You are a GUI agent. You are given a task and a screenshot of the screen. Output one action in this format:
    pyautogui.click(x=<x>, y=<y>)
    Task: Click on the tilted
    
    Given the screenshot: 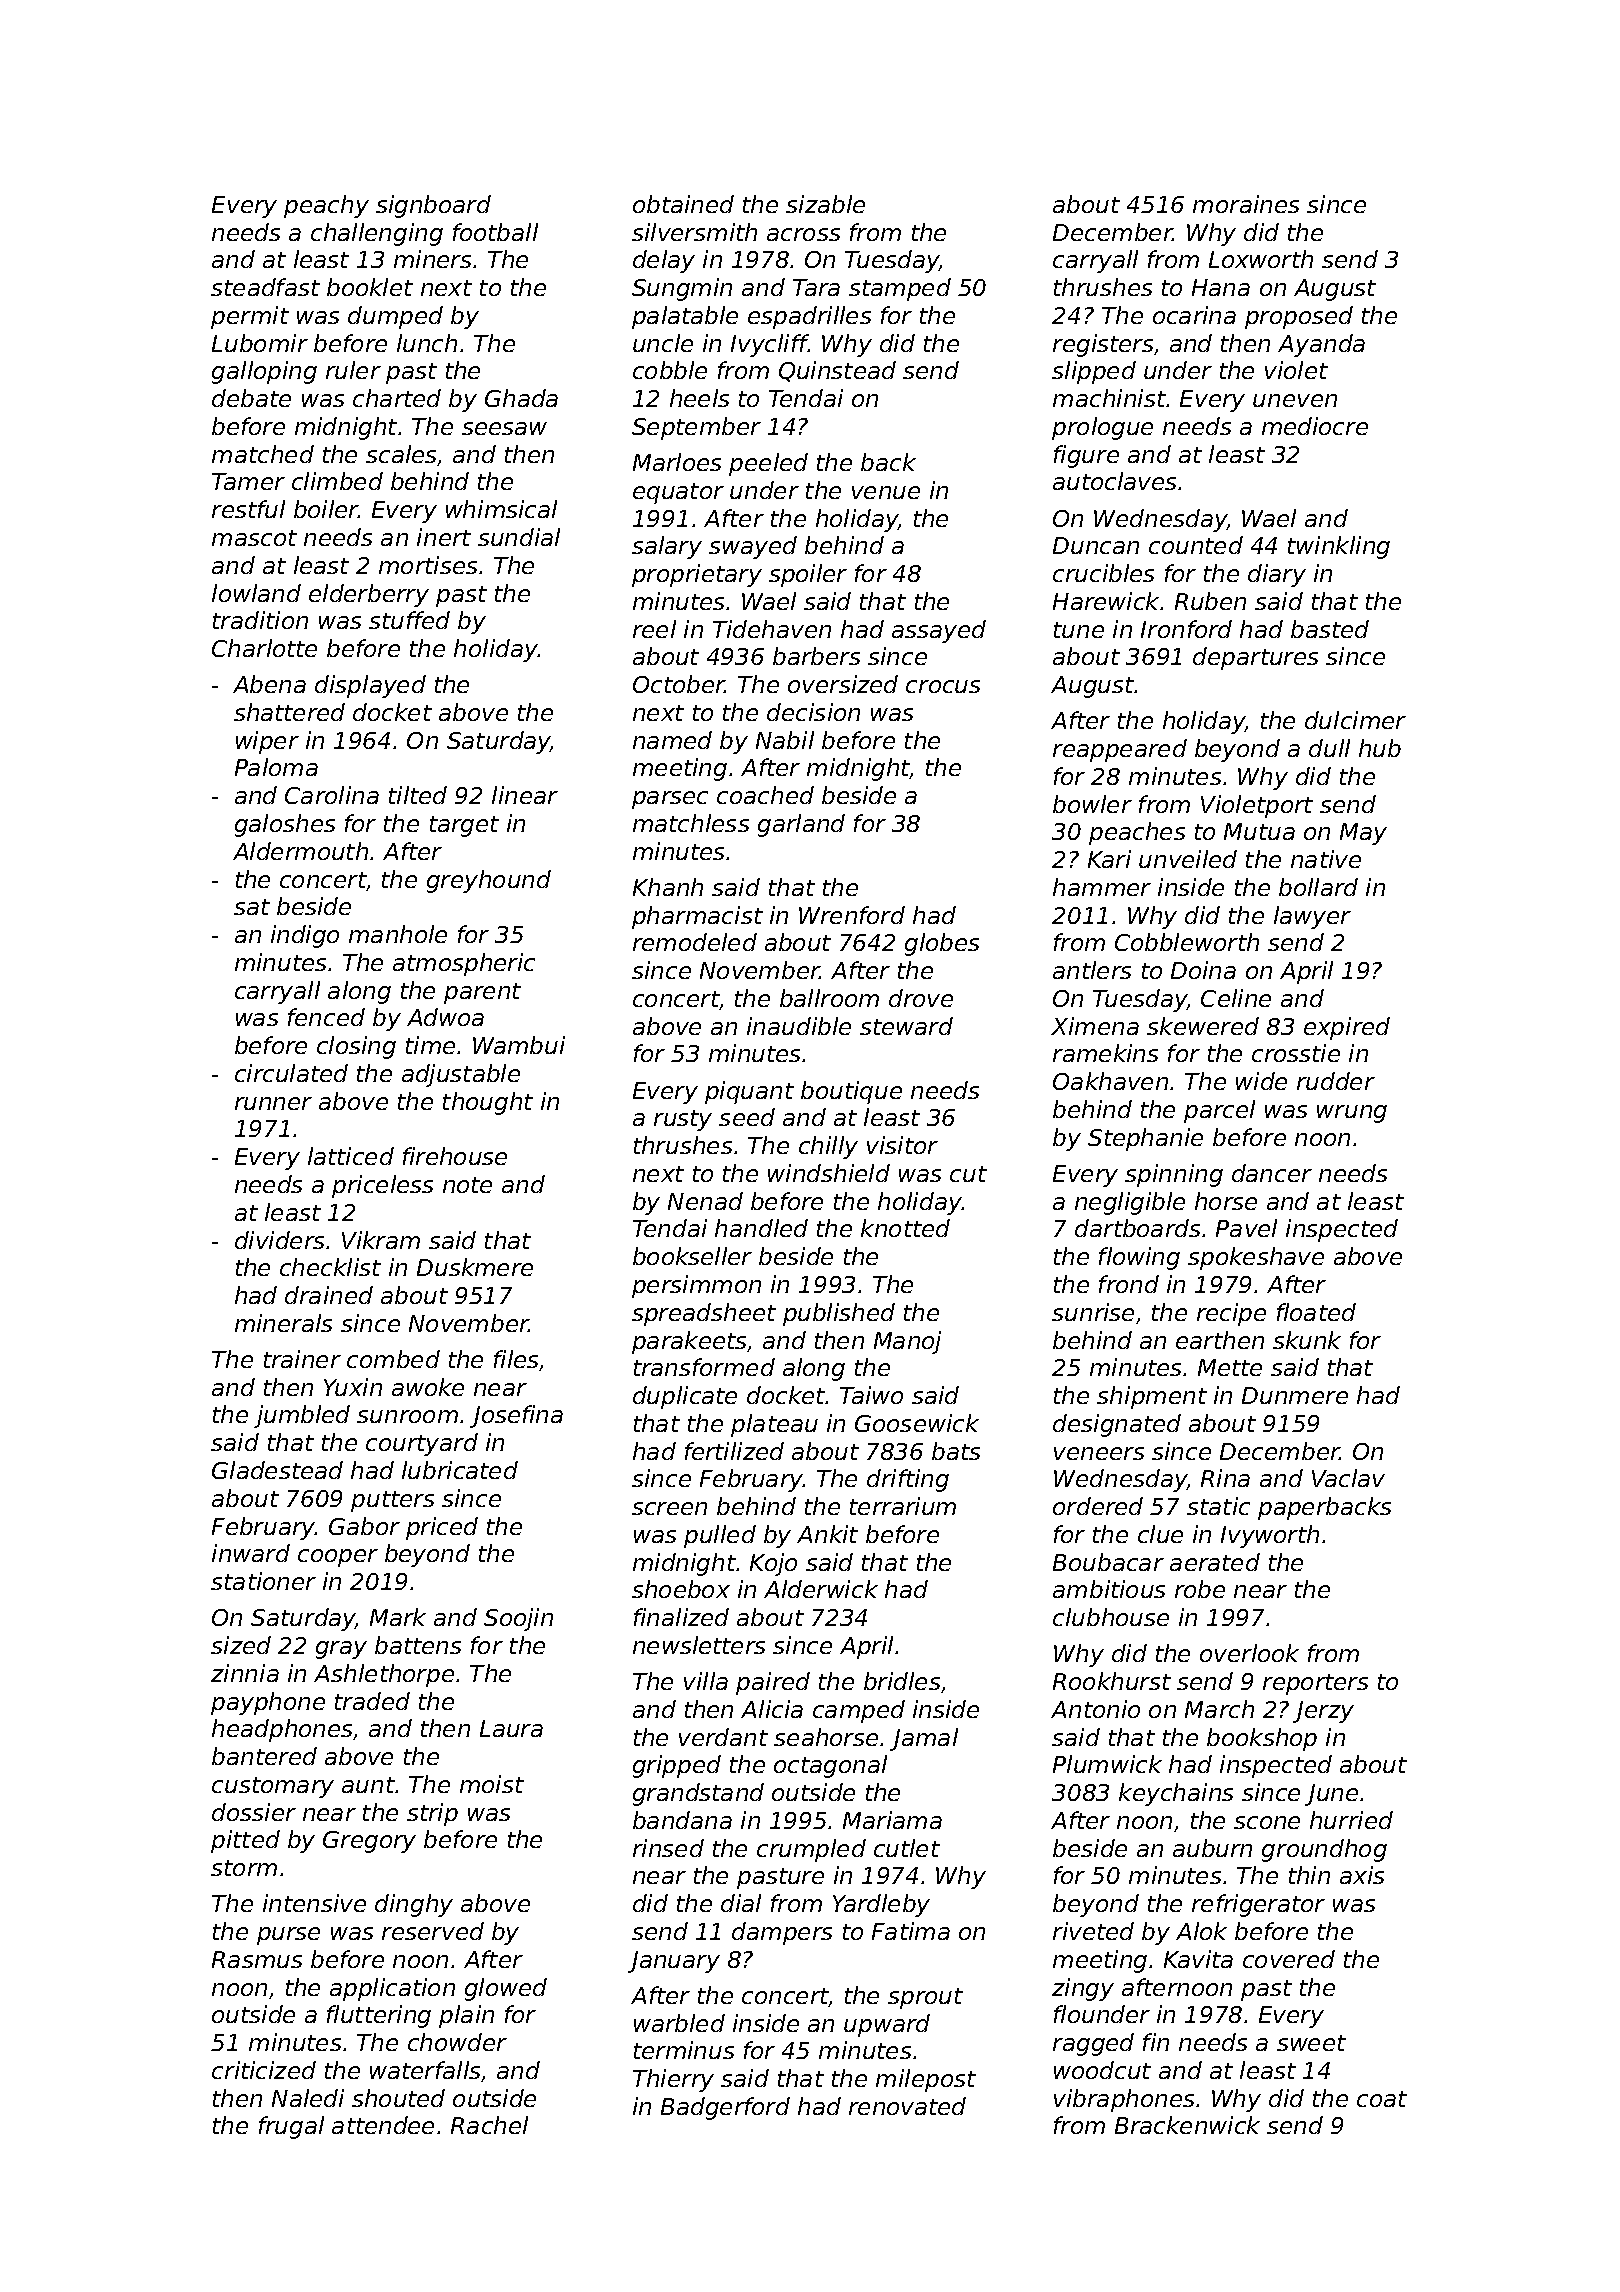 What is the action you would take?
    pyautogui.click(x=418, y=795)
